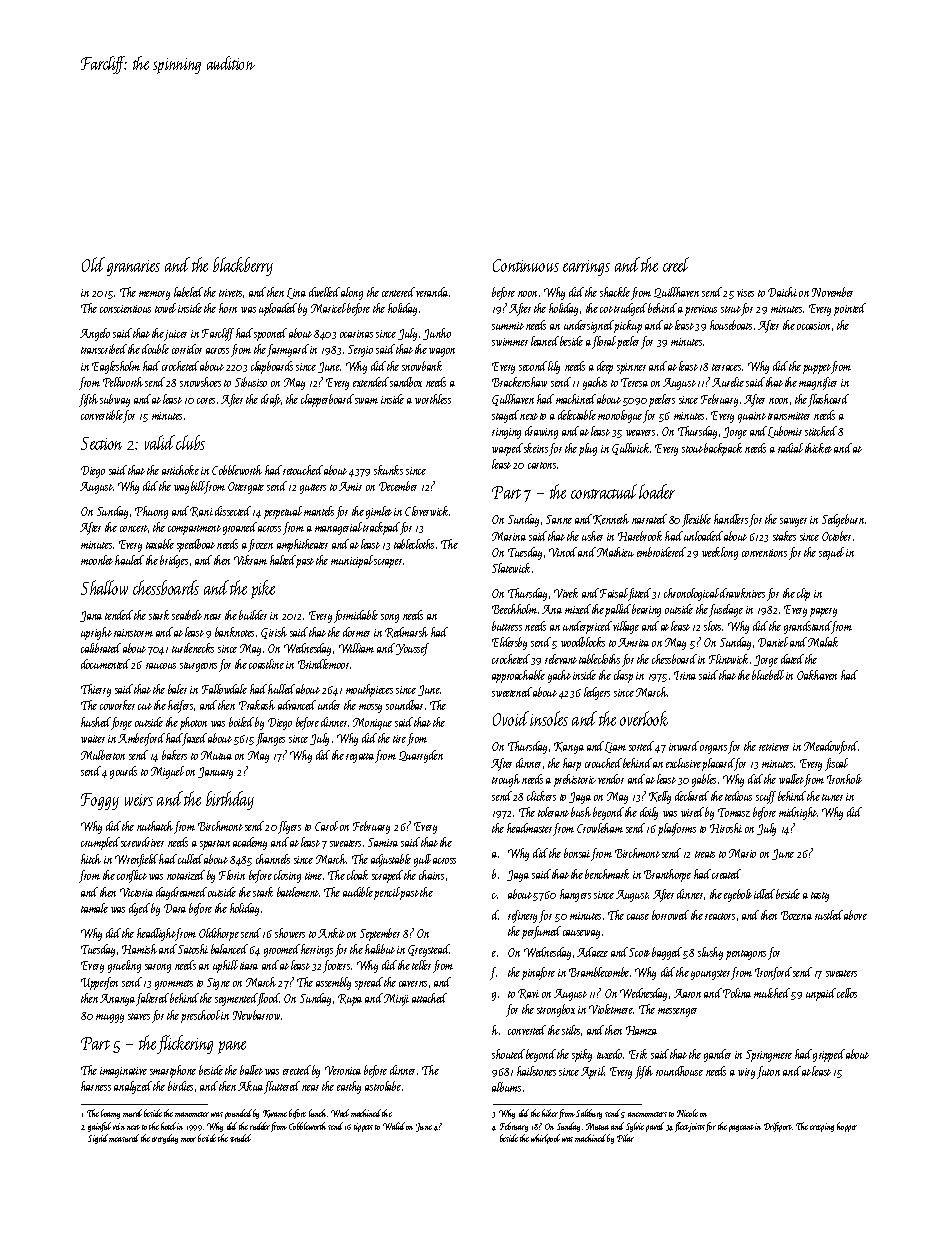  Describe the element at coordinates (260, 545) in the page. I see `frozen` at that location.
